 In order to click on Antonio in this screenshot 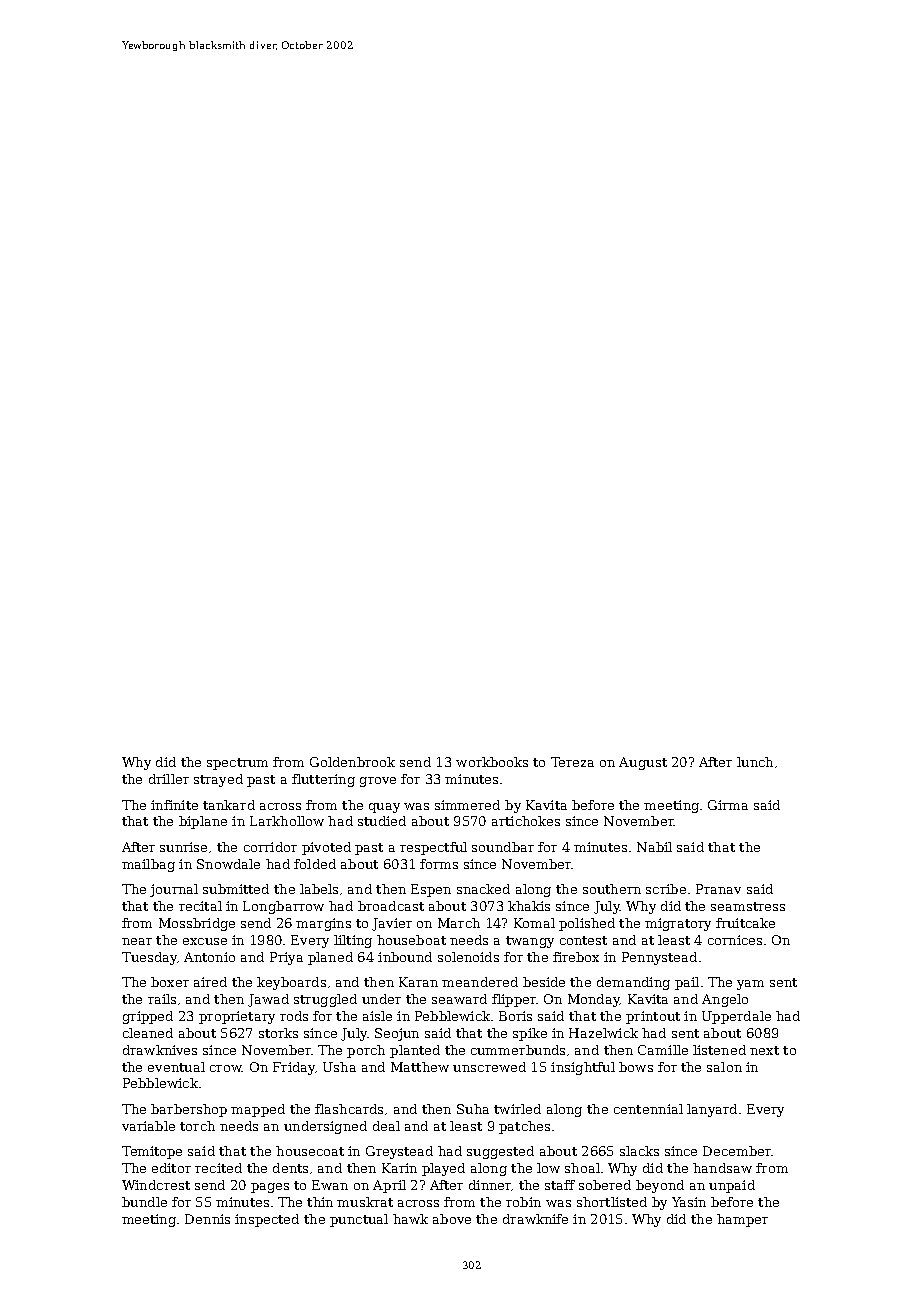, I will do `click(209, 957)`.
